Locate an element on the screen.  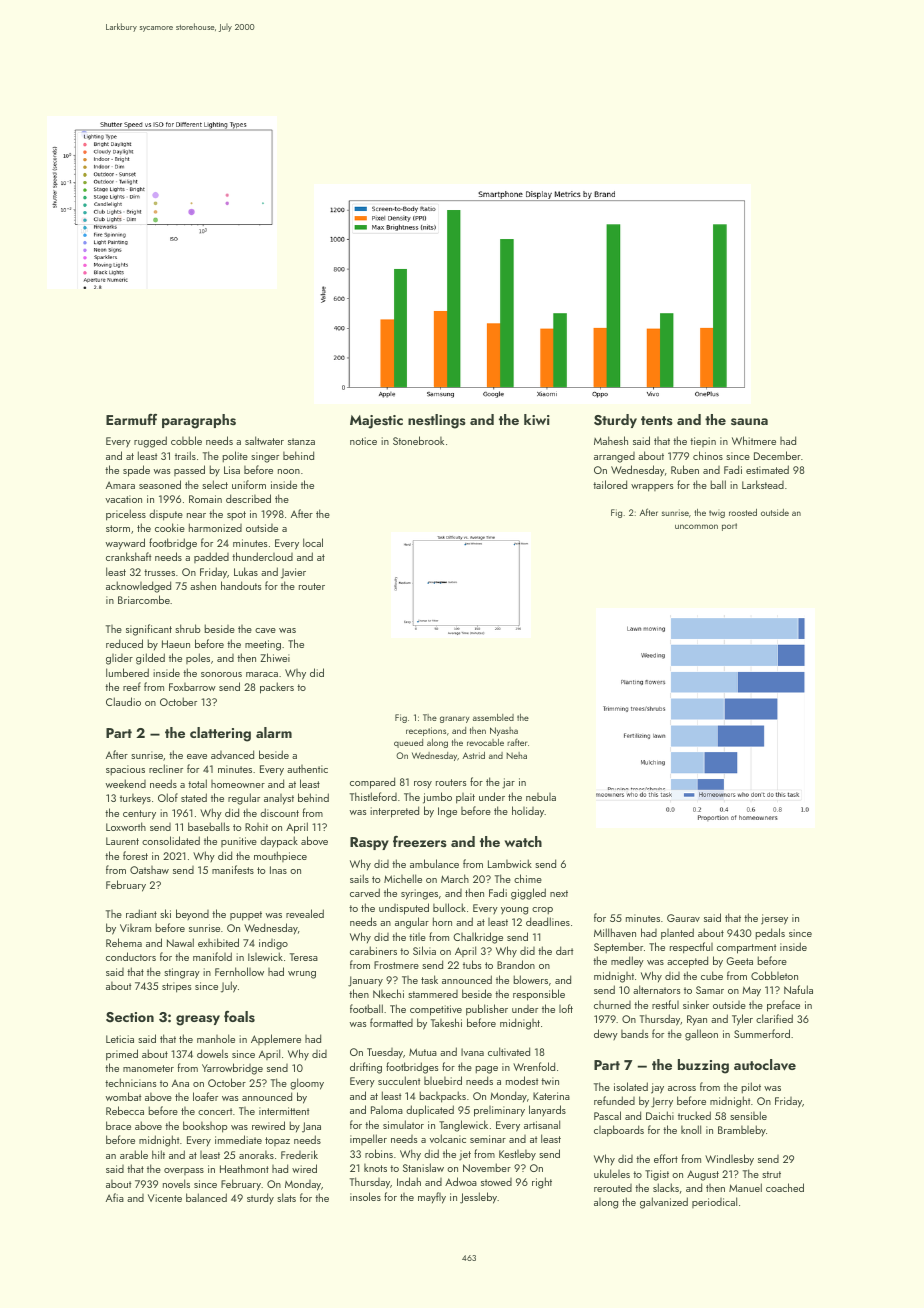
Majestic is located at coordinates (376, 422).
